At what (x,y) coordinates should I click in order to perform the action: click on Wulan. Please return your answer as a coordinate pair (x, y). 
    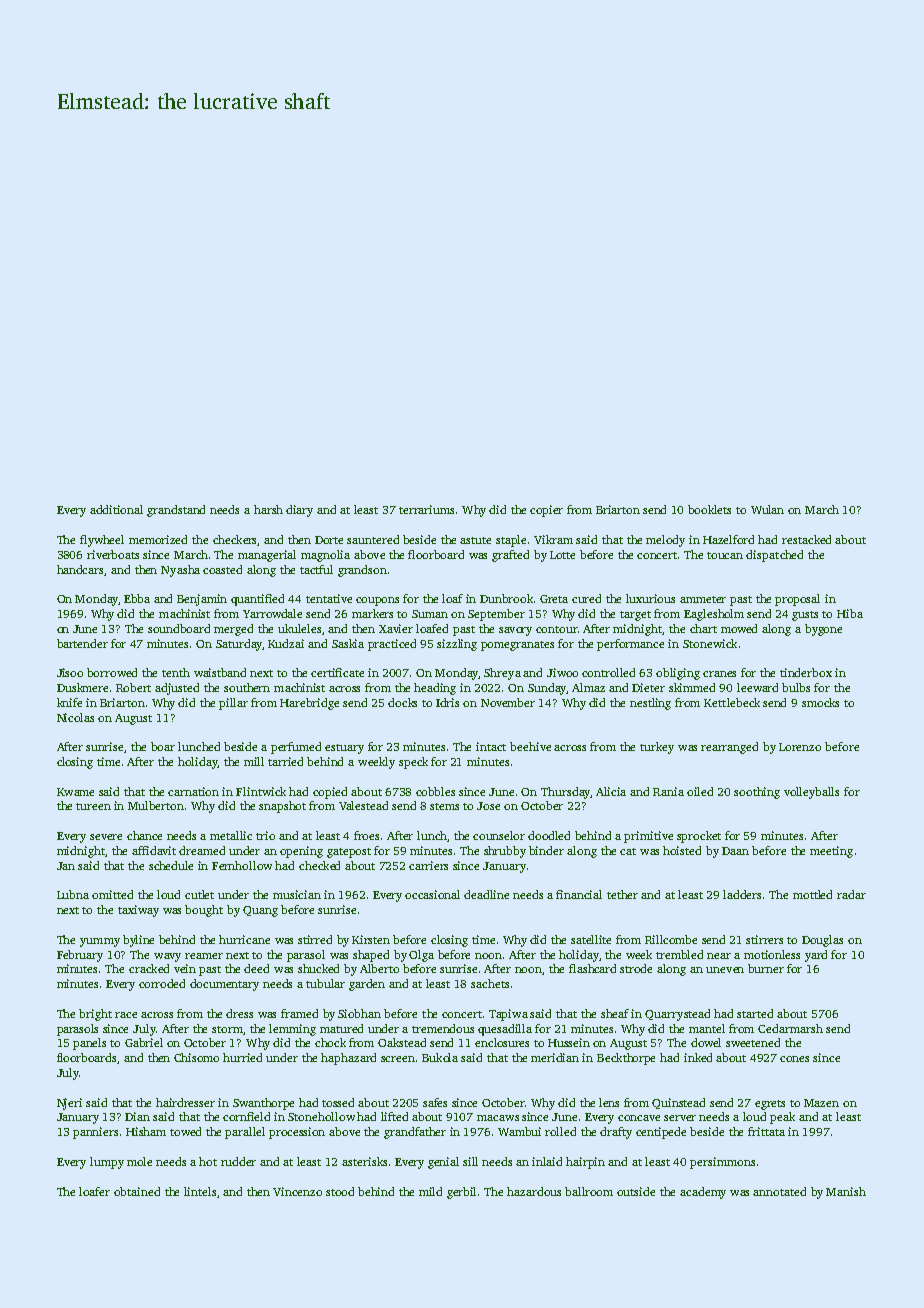
    Looking at the image, I should click on (767, 509).
